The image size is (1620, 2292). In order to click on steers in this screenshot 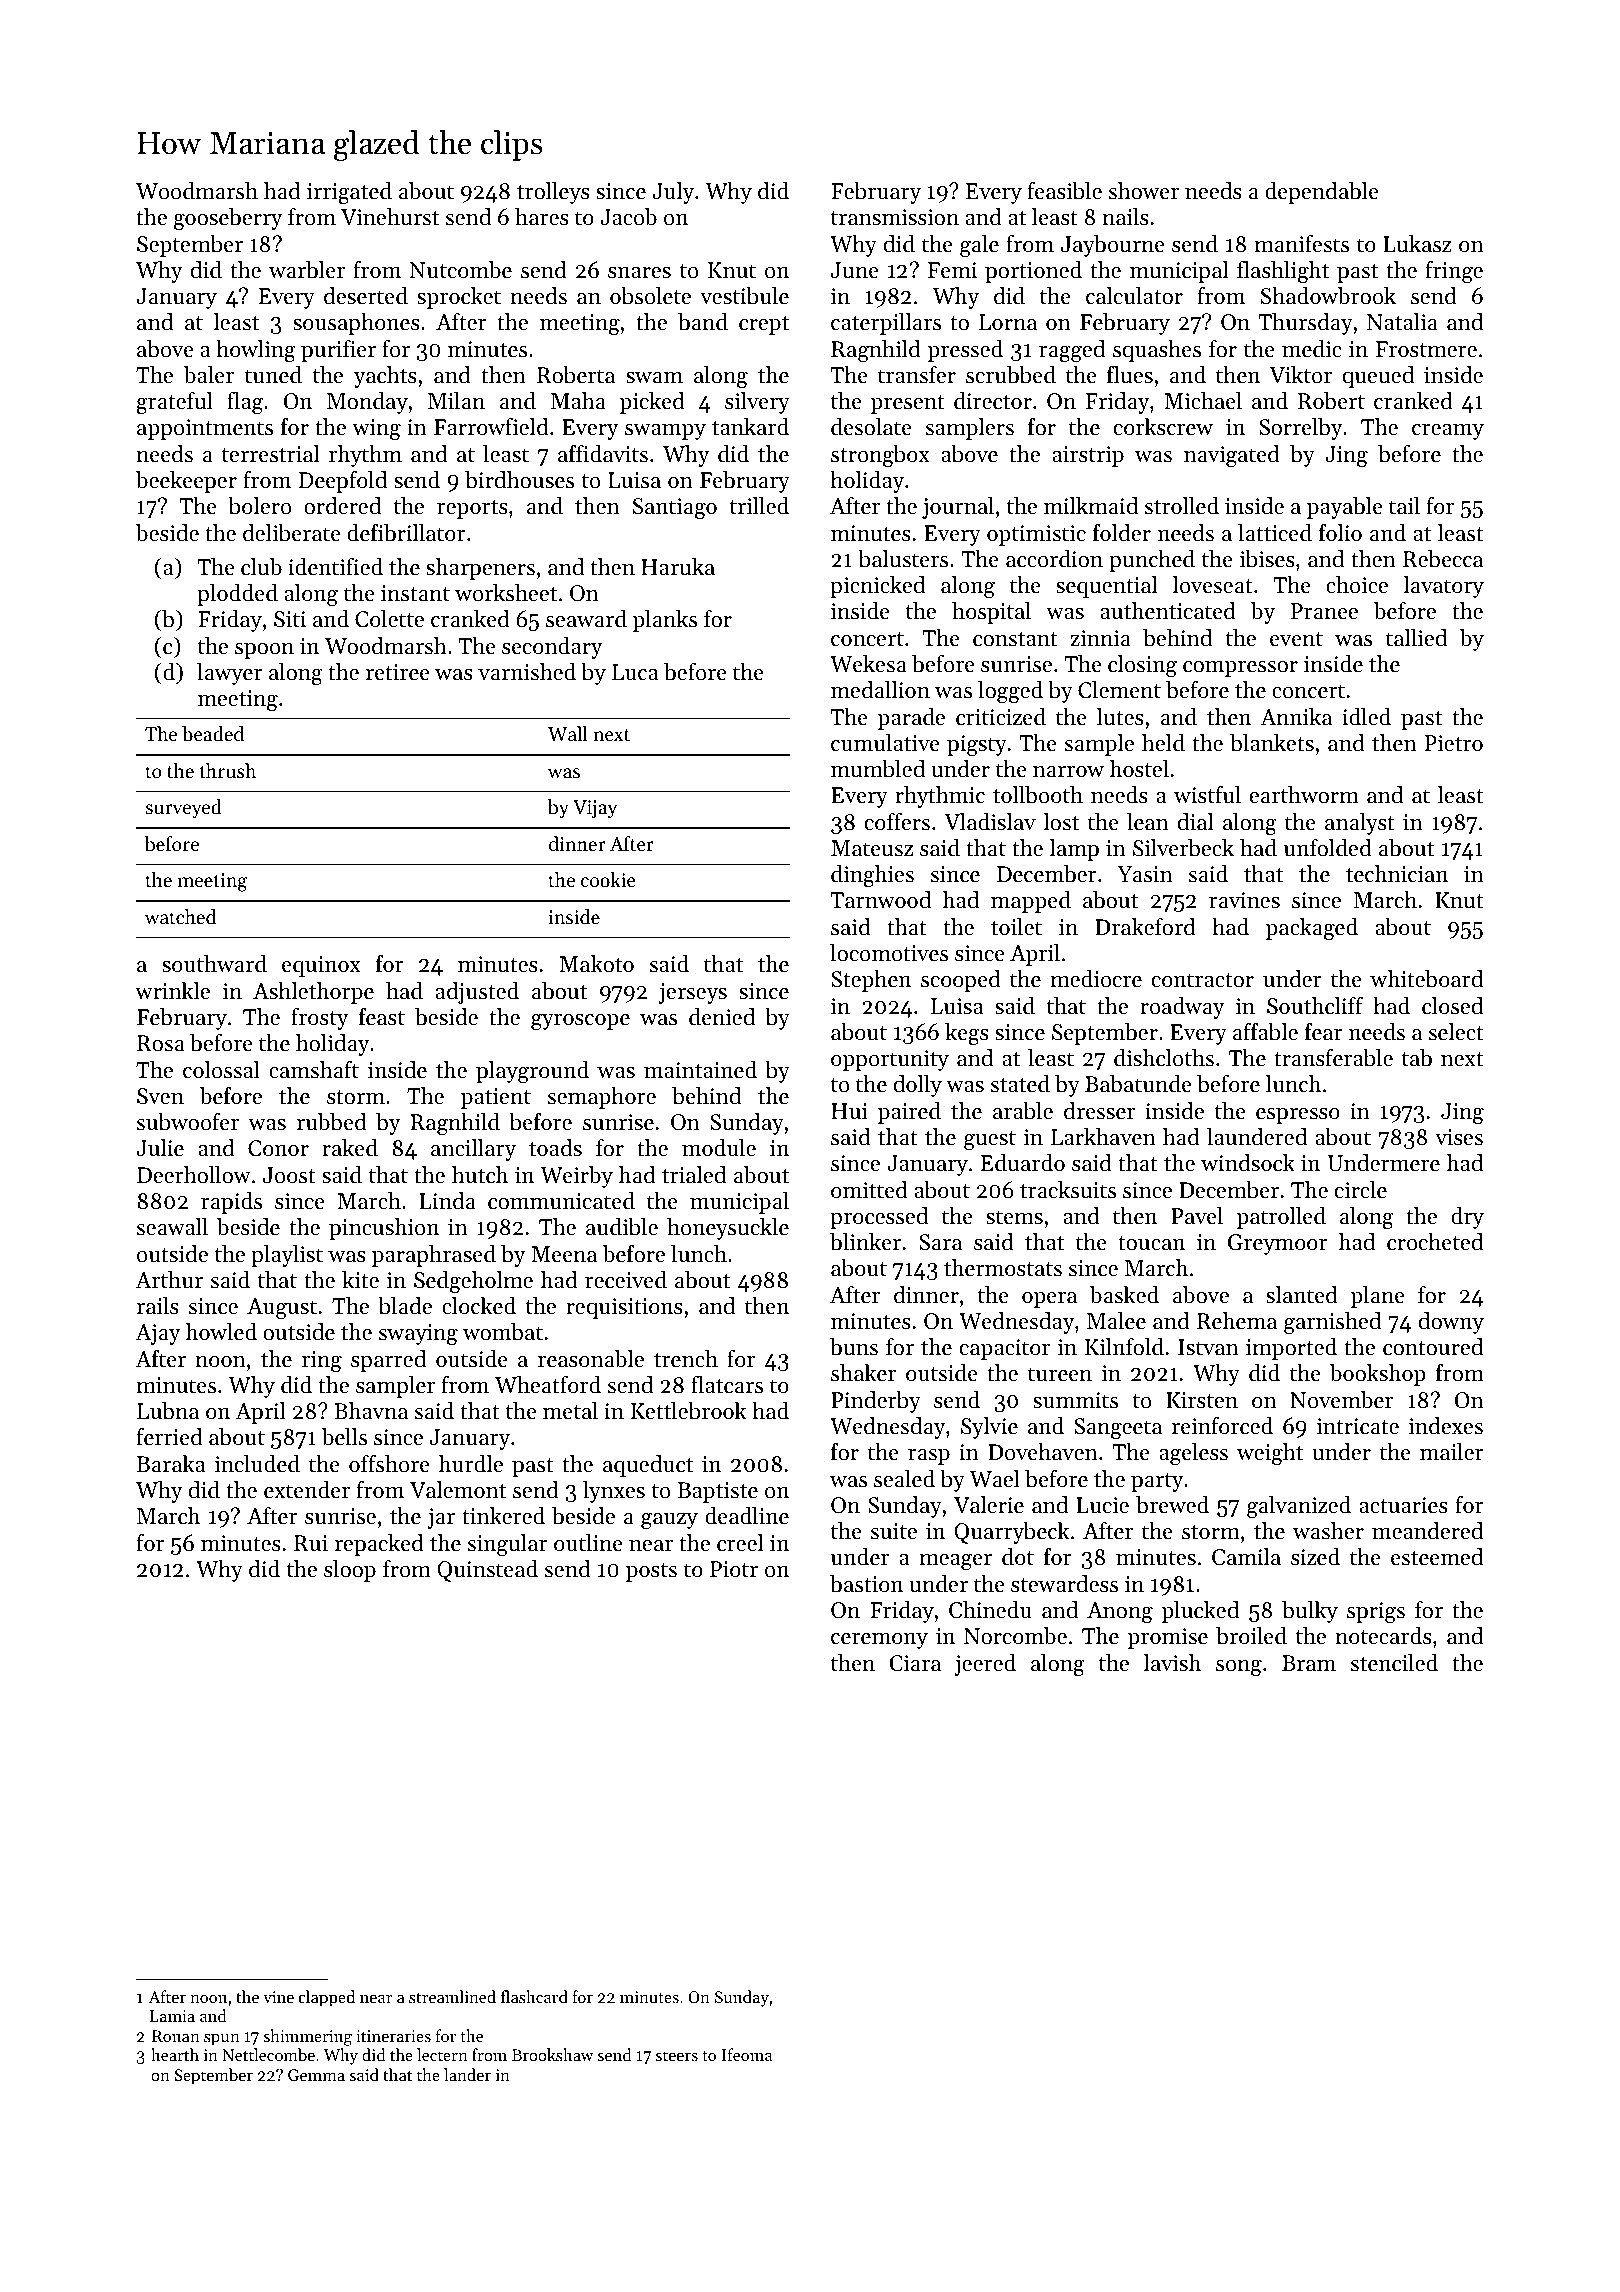, I will do `click(677, 2056)`.
